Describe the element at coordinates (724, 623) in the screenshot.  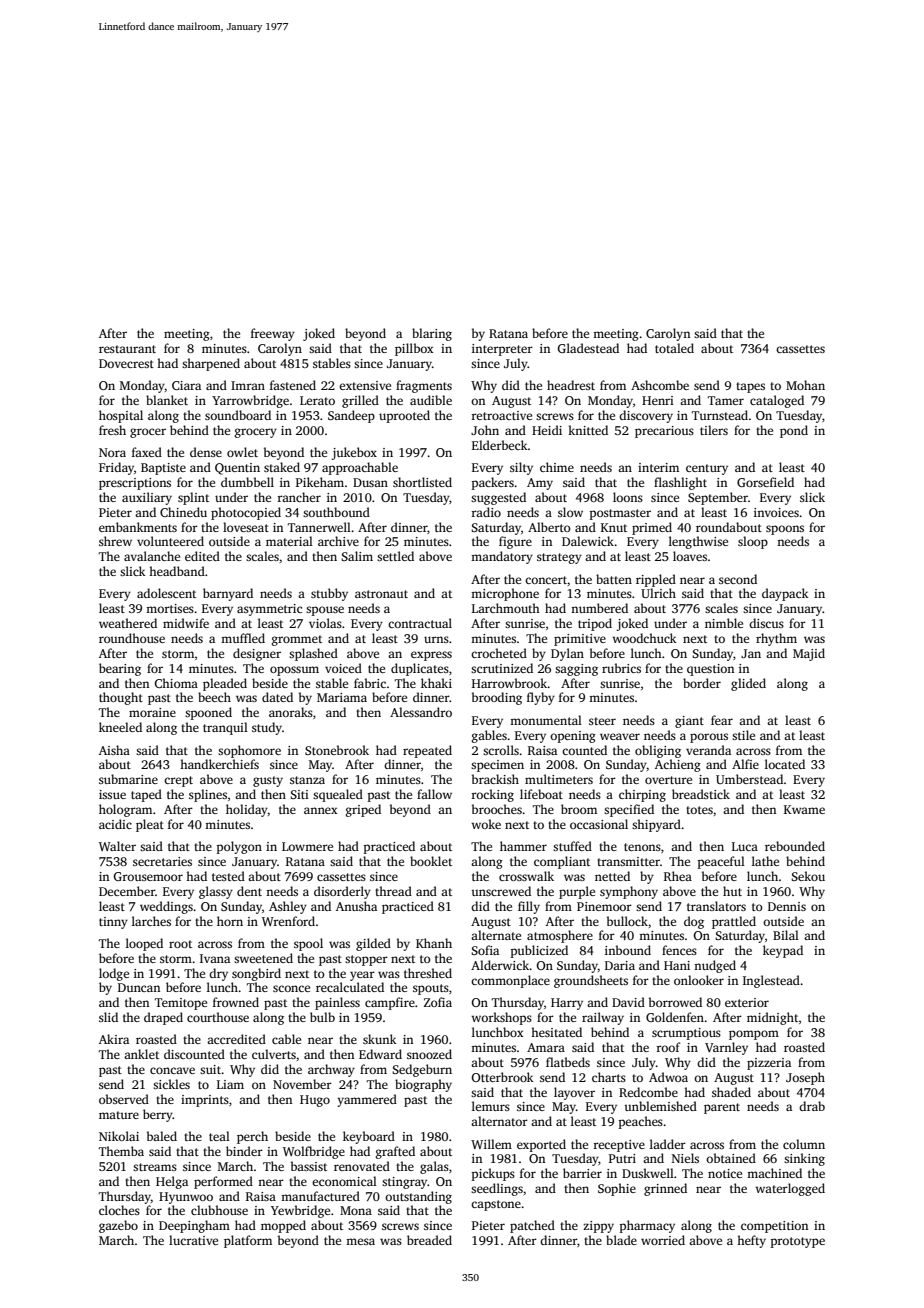
I see `nimble` at that location.
